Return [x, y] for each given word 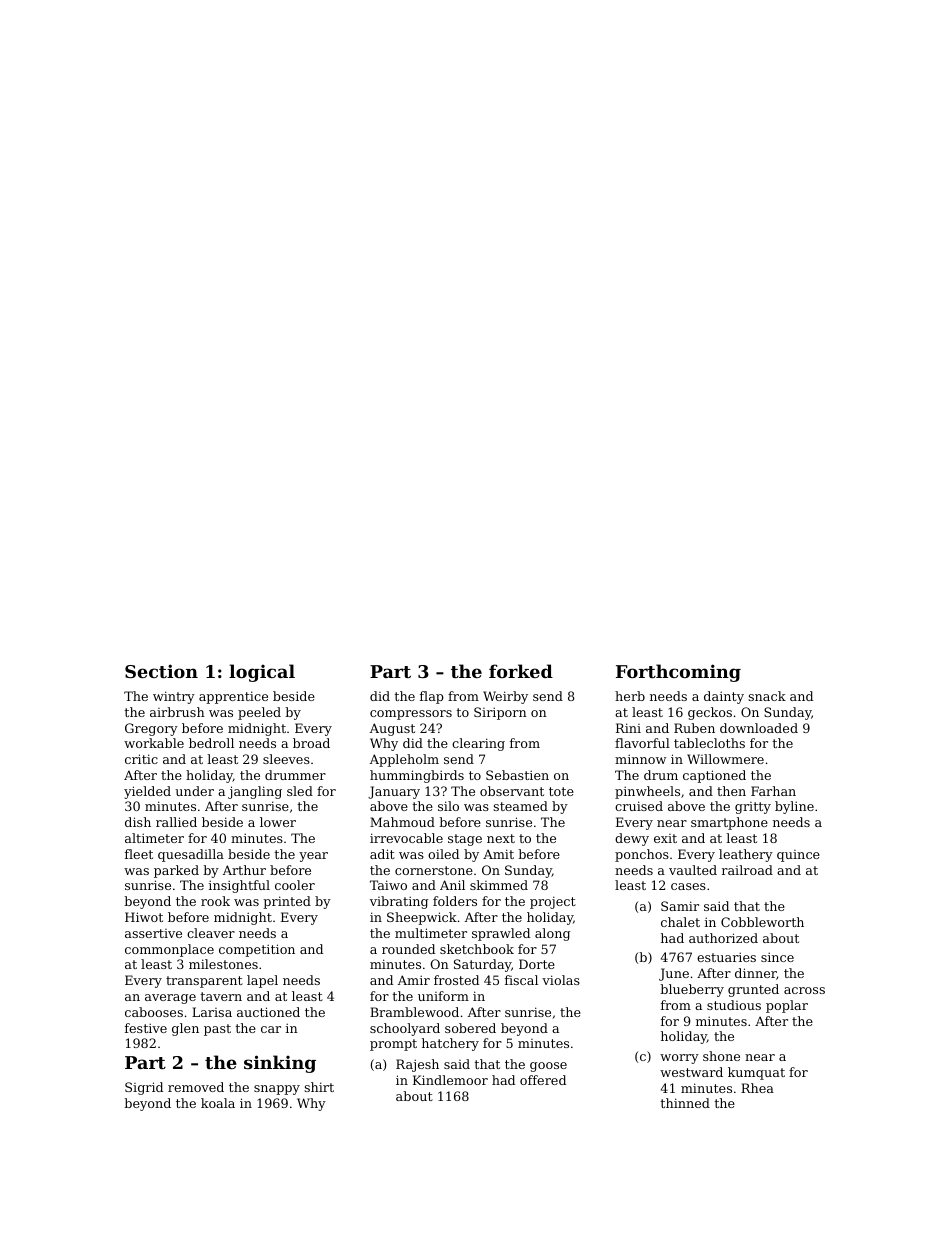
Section [161, 671]
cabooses [154, 1012]
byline [794, 807]
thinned [685, 1103]
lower [278, 822]
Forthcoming [678, 673]
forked [521, 671]
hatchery [450, 1044]
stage [465, 840]
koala [218, 1103]
